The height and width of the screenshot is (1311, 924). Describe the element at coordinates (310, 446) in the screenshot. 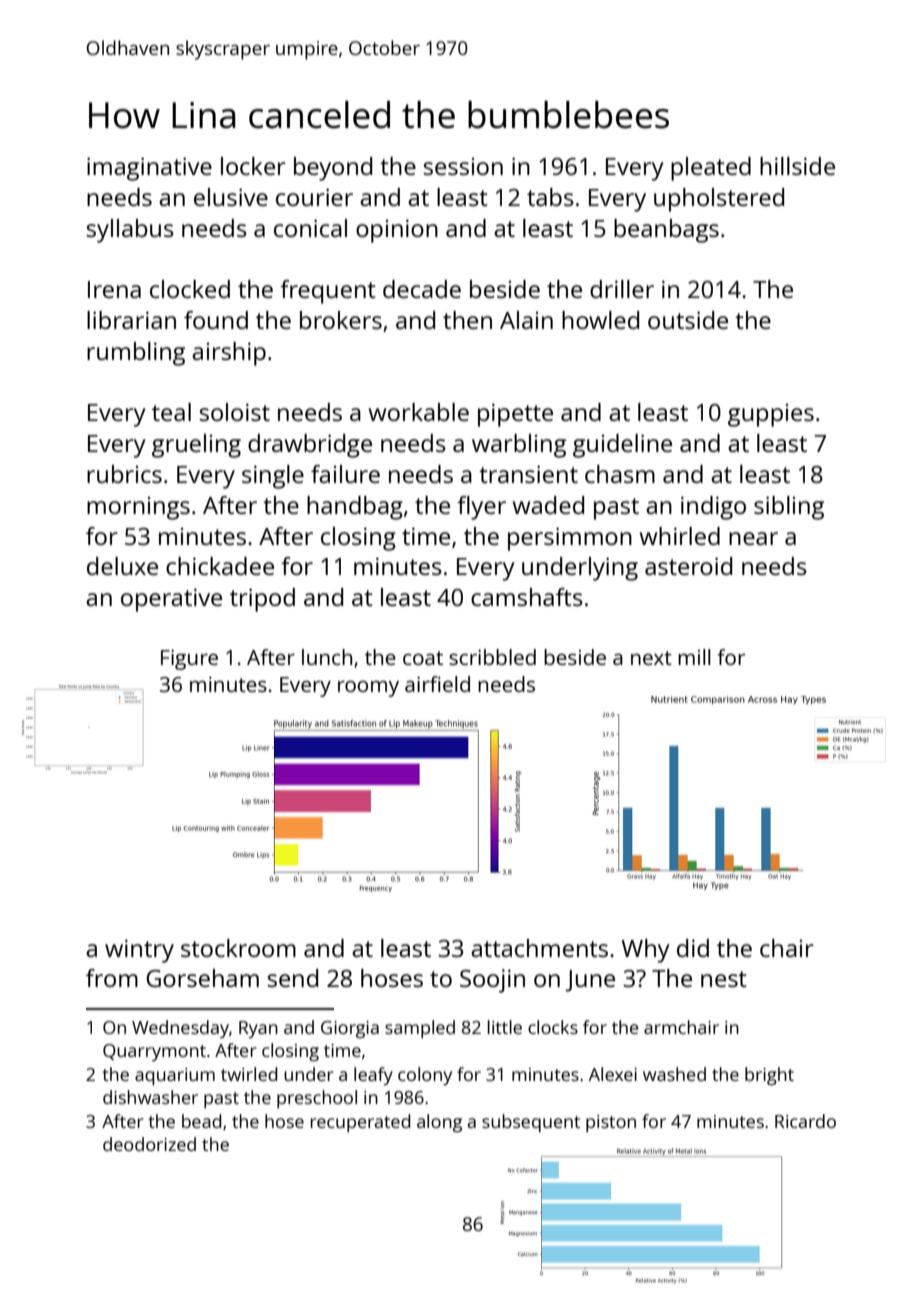

I see `drawbridge` at that location.
